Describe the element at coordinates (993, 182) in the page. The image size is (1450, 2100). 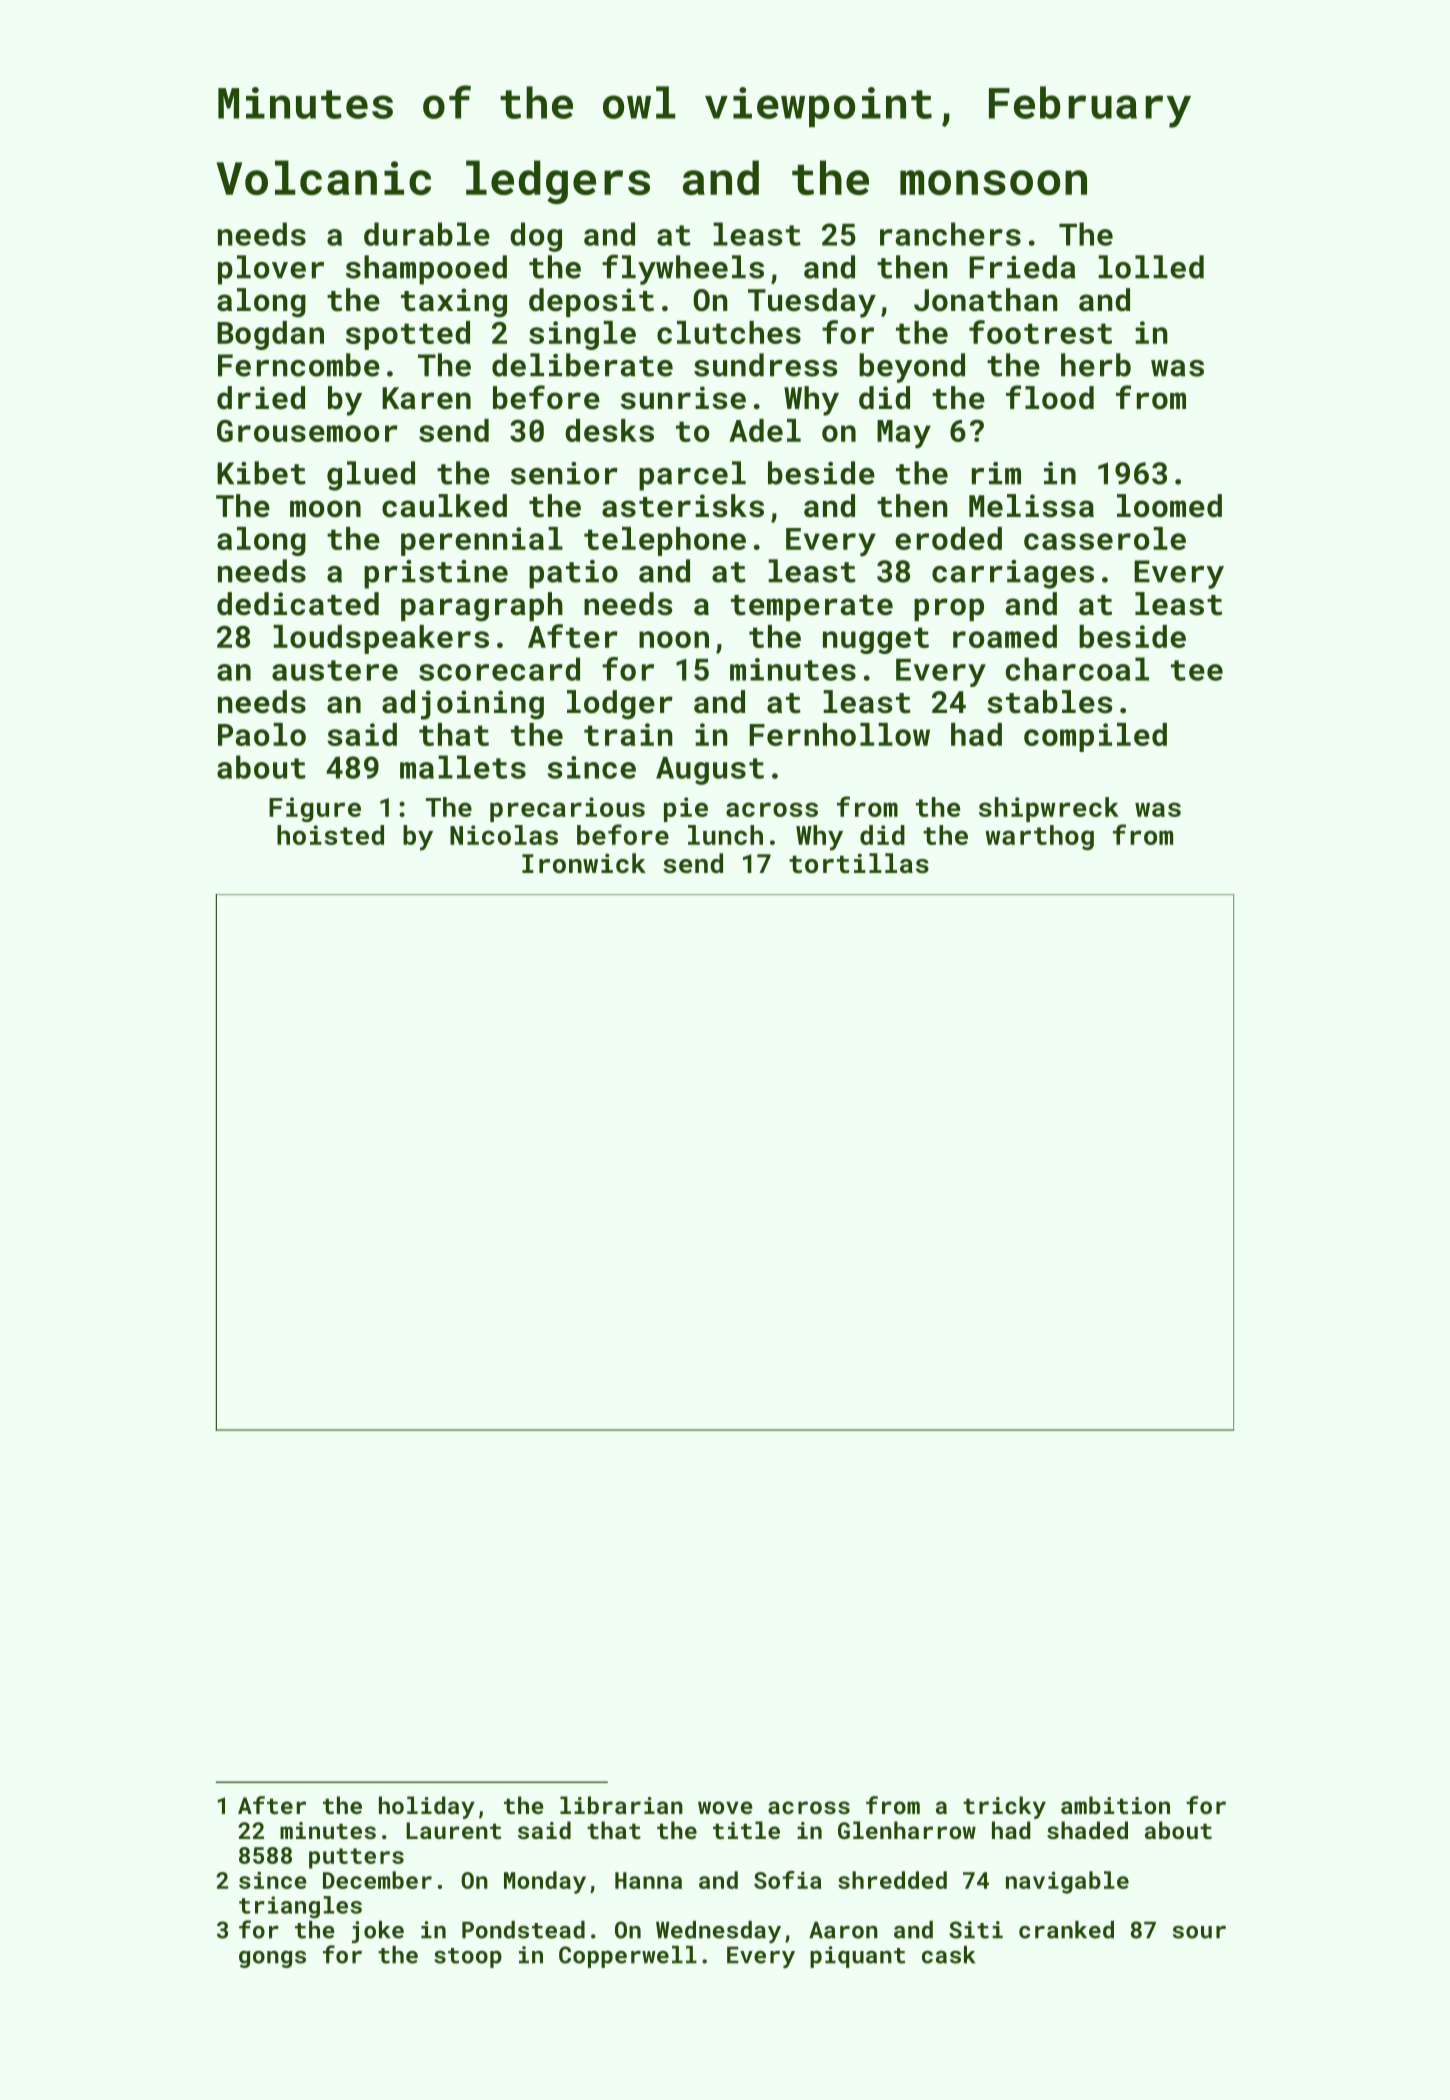
I see `monsoon` at that location.
